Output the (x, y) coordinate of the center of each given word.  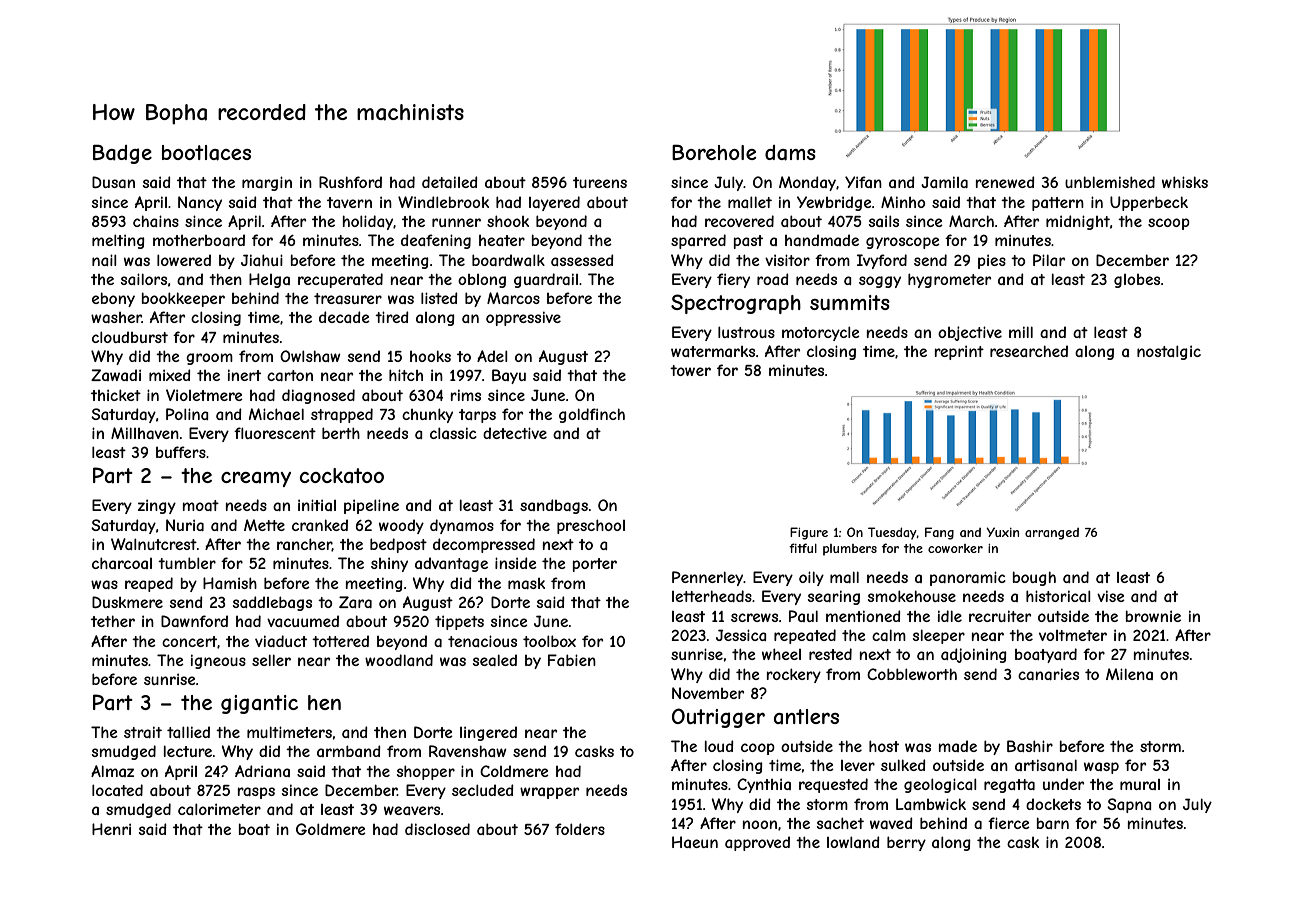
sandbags (554, 506)
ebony (113, 299)
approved (757, 843)
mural (1140, 784)
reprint (959, 352)
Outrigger (718, 718)
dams (790, 153)
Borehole (714, 152)
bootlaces (206, 153)
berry (906, 843)
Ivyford (882, 261)
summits (850, 302)
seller (271, 660)
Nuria (185, 525)
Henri (111, 829)
